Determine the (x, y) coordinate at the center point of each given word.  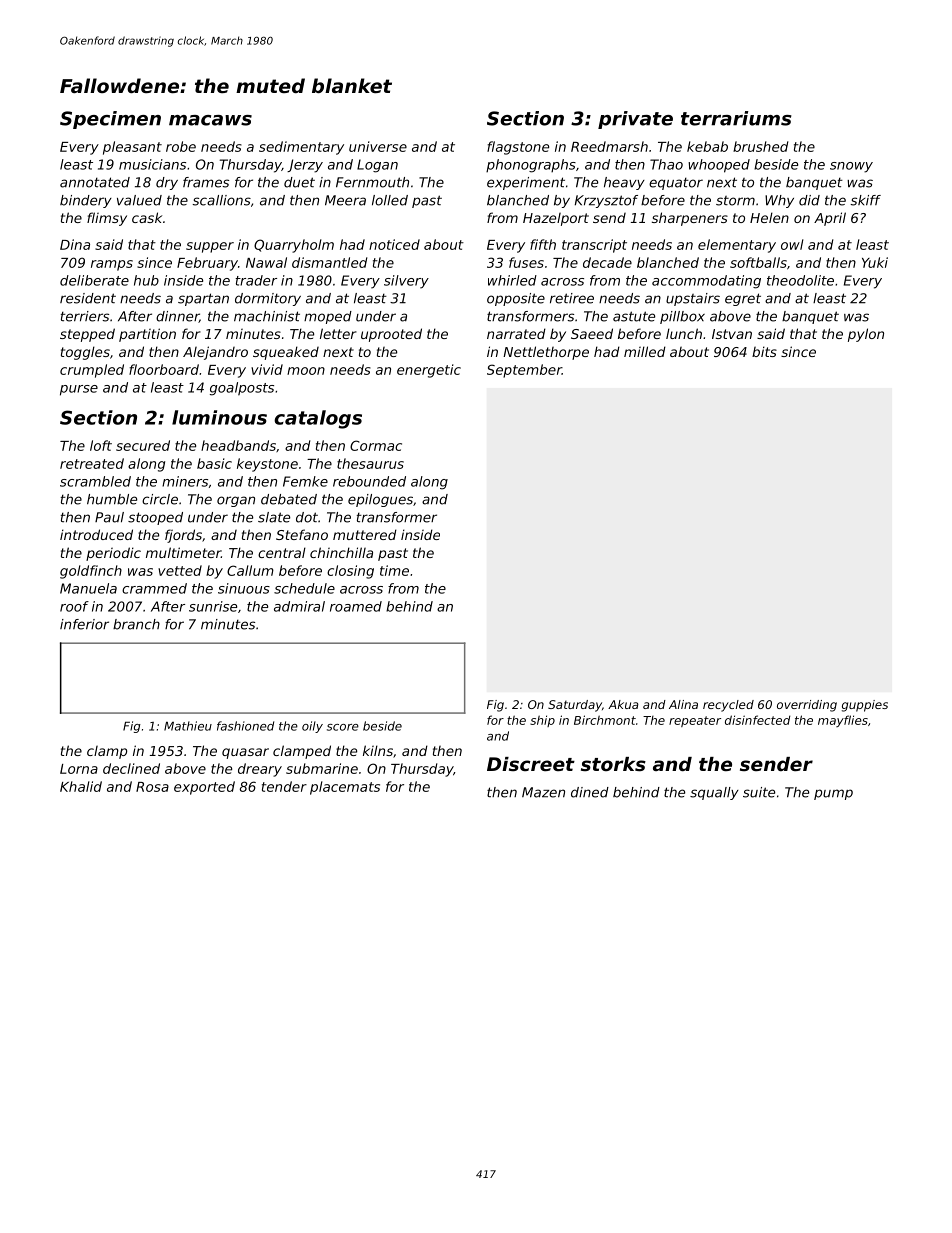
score (343, 727)
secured (143, 445)
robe (181, 146)
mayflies (843, 721)
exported (204, 788)
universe (378, 146)
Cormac (376, 445)
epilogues (380, 500)
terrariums (736, 118)
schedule (304, 588)
